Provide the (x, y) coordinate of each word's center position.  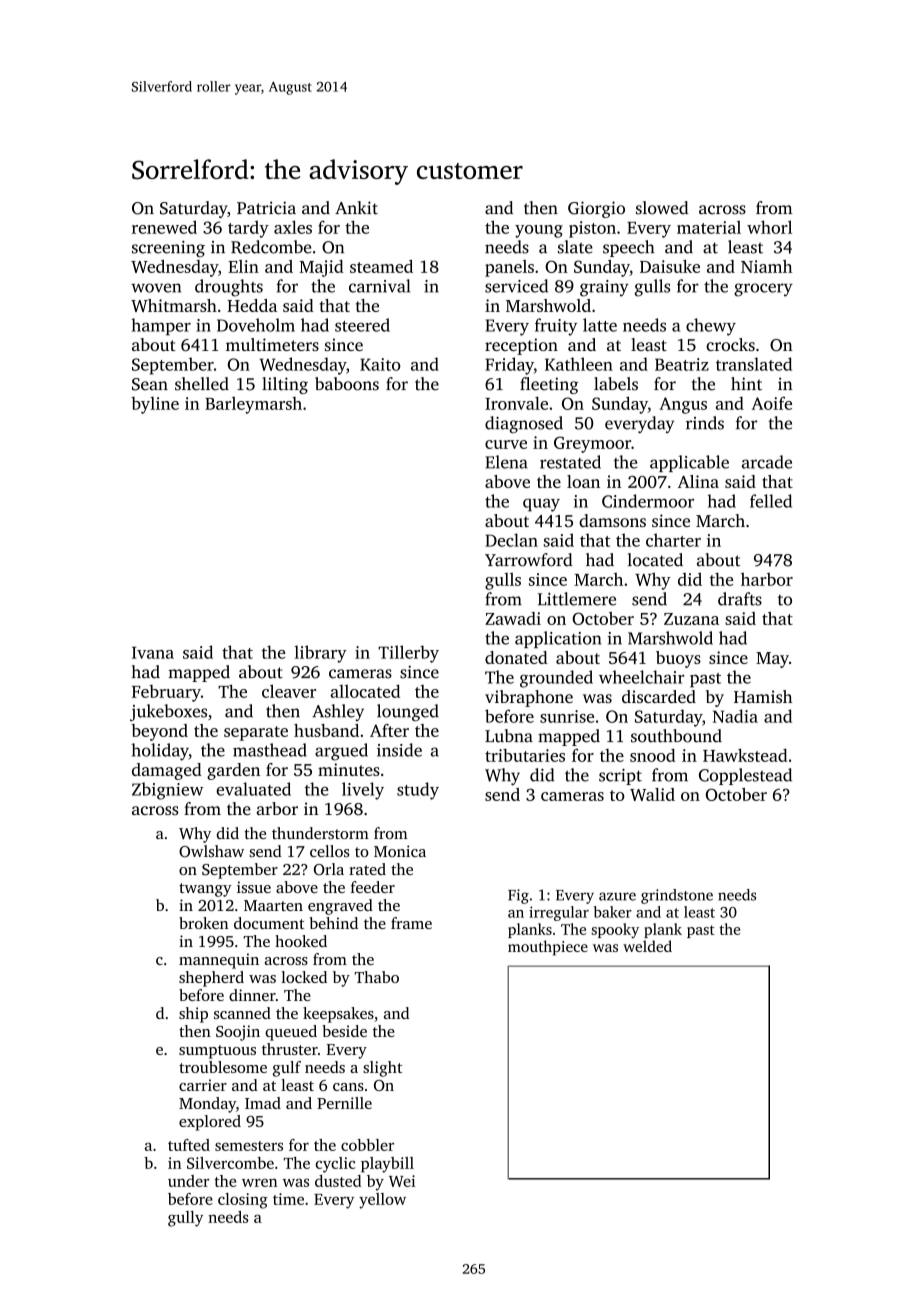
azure (617, 896)
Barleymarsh (253, 405)
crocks (730, 344)
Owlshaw (211, 851)
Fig (518, 896)
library (320, 654)
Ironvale (516, 403)
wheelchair (642, 677)
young (539, 231)
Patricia (266, 208)
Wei (402, 1181)
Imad (263, 1103)
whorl (769, 227)
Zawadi (513, 618)
